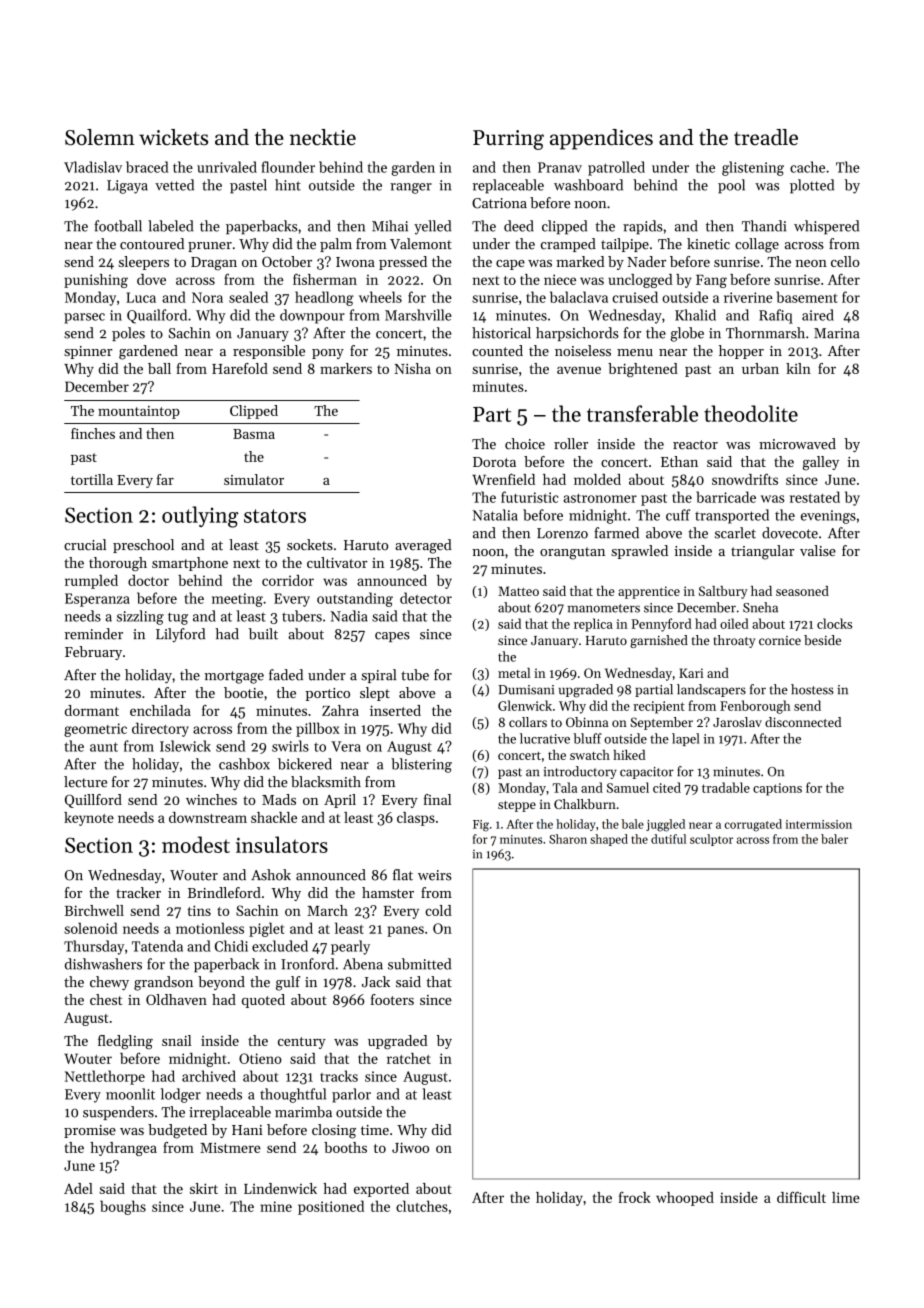 This image has width=924, height=1308. What do you see at coordinates (392, 999) in the image?
I see `footers` at bounding box center [392, 999].
